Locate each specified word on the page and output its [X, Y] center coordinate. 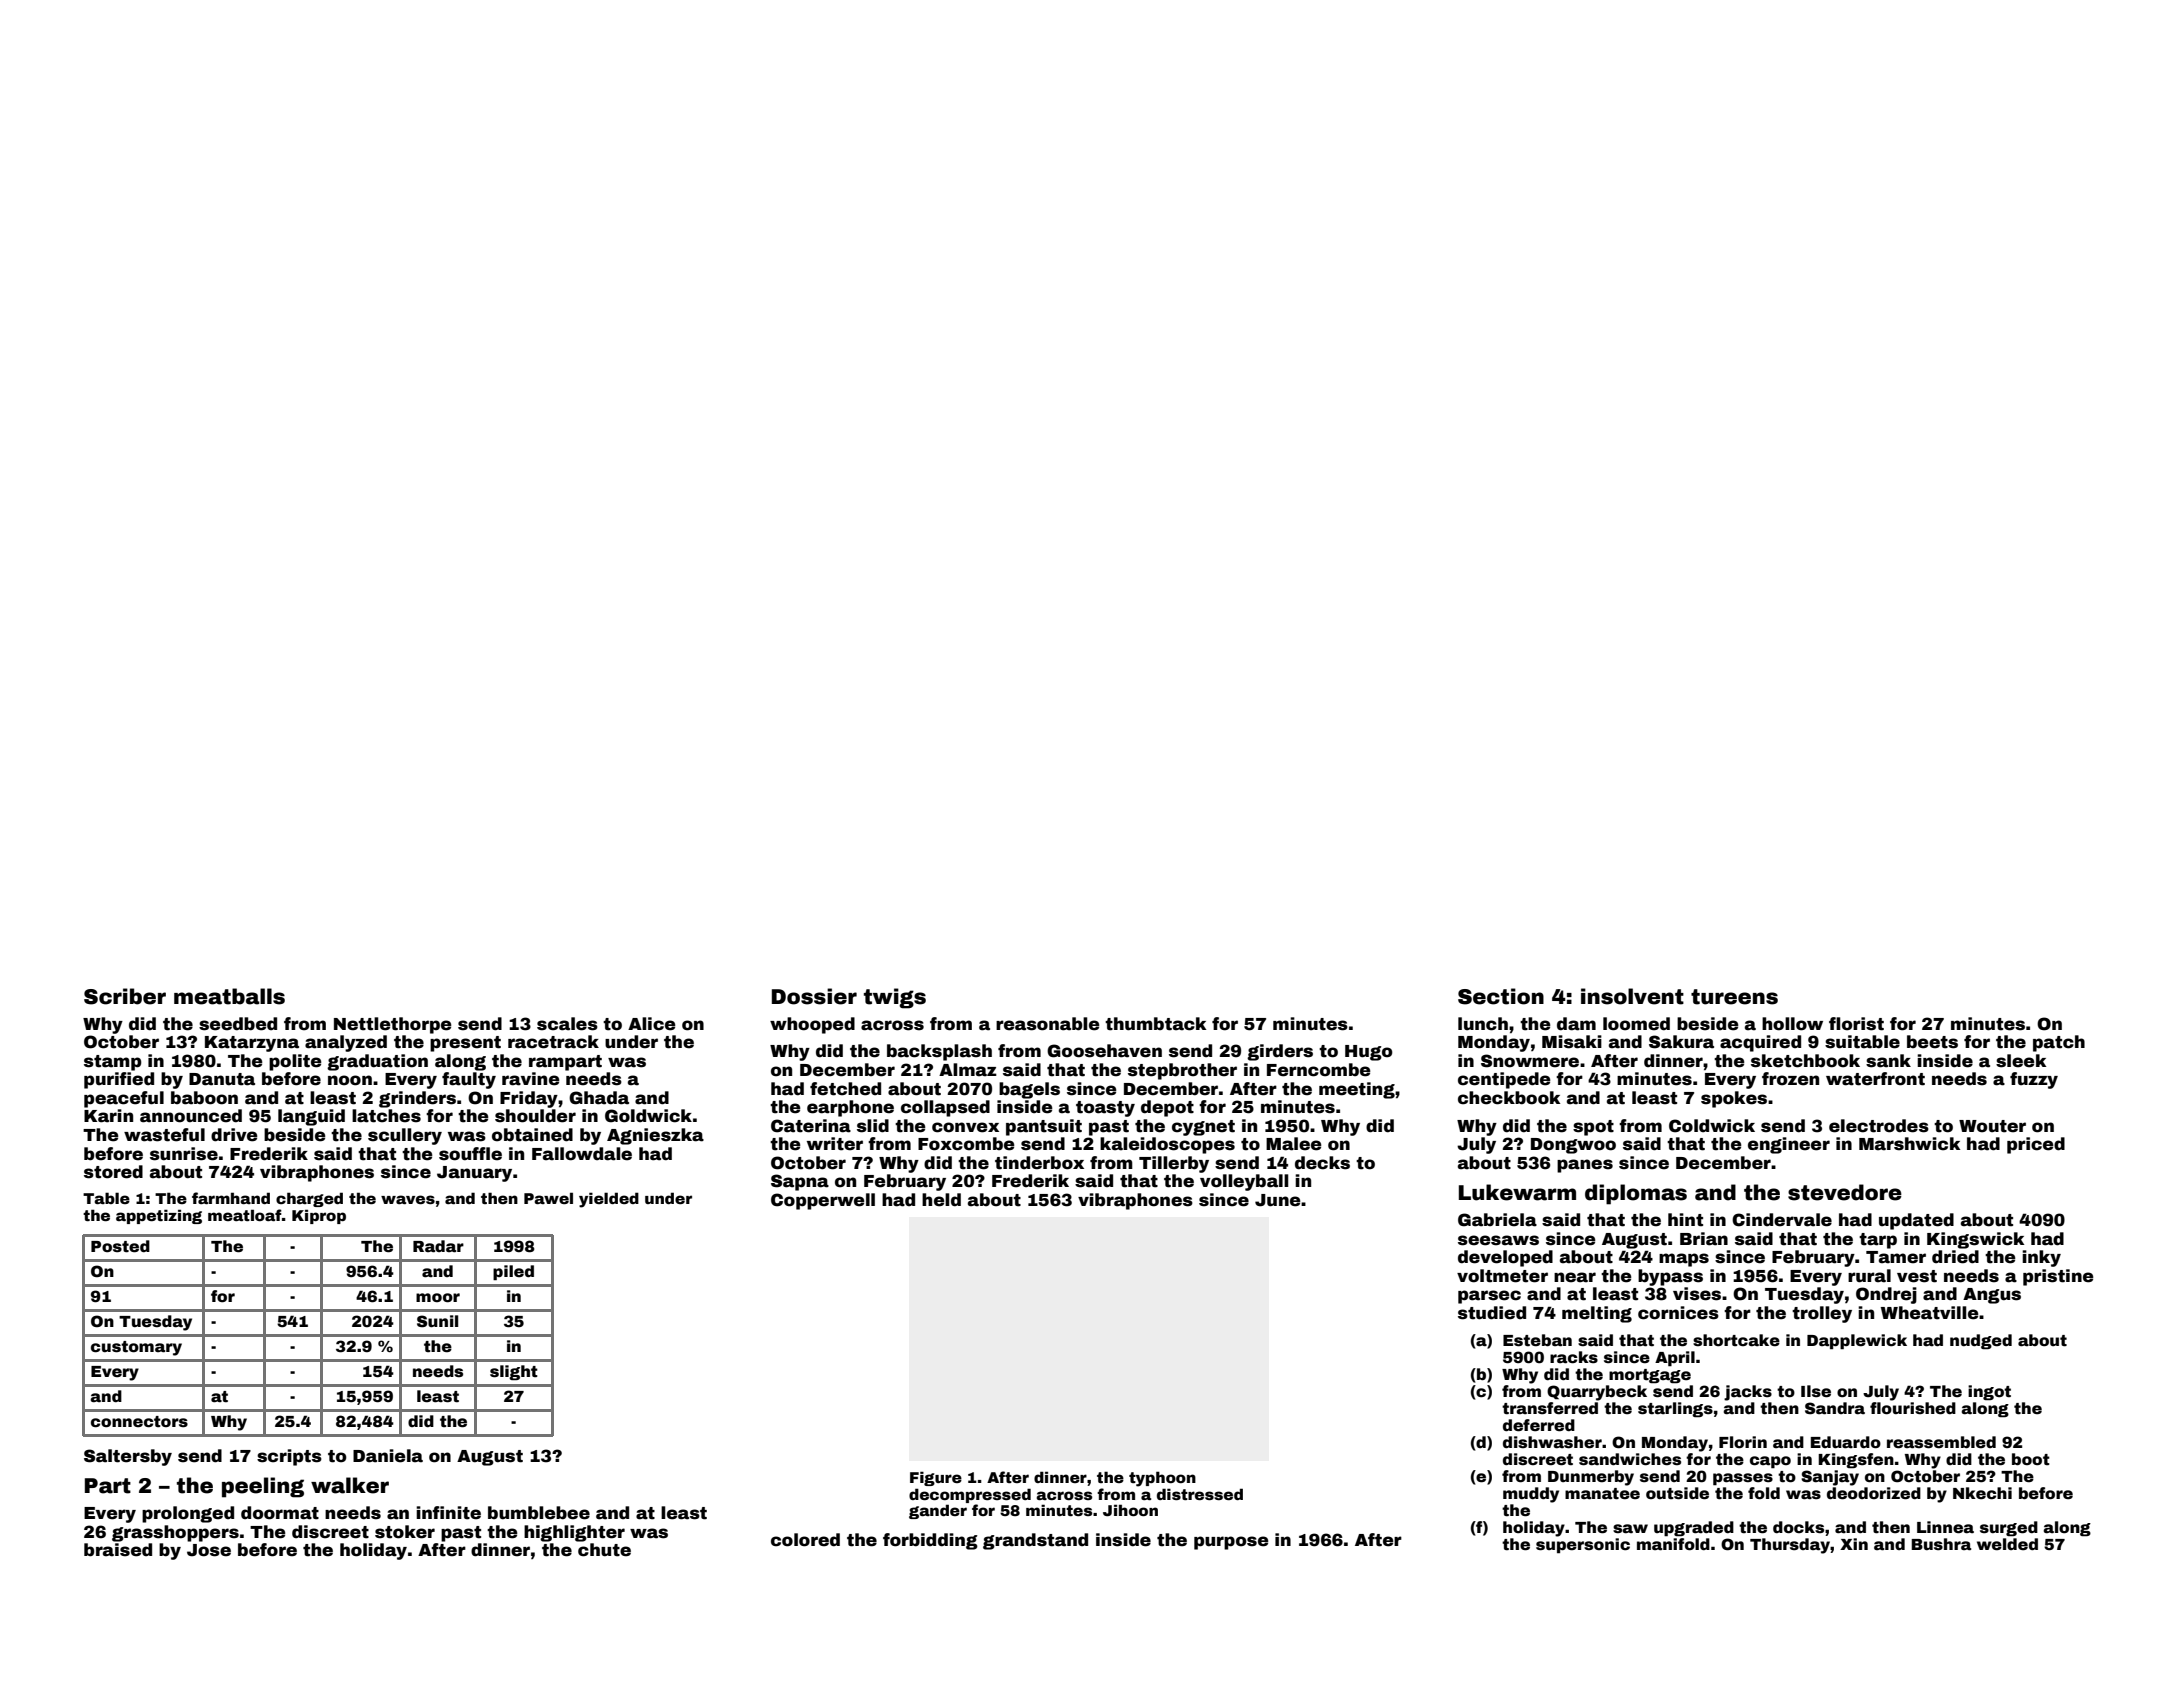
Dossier [814, 996]
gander [938, 1511]
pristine [2058, 1277]
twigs [895, 998]
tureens [1734, 997]
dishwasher [1552, 1442]
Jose [209, 1550]
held [941, 1200]
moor [438, 1298]
